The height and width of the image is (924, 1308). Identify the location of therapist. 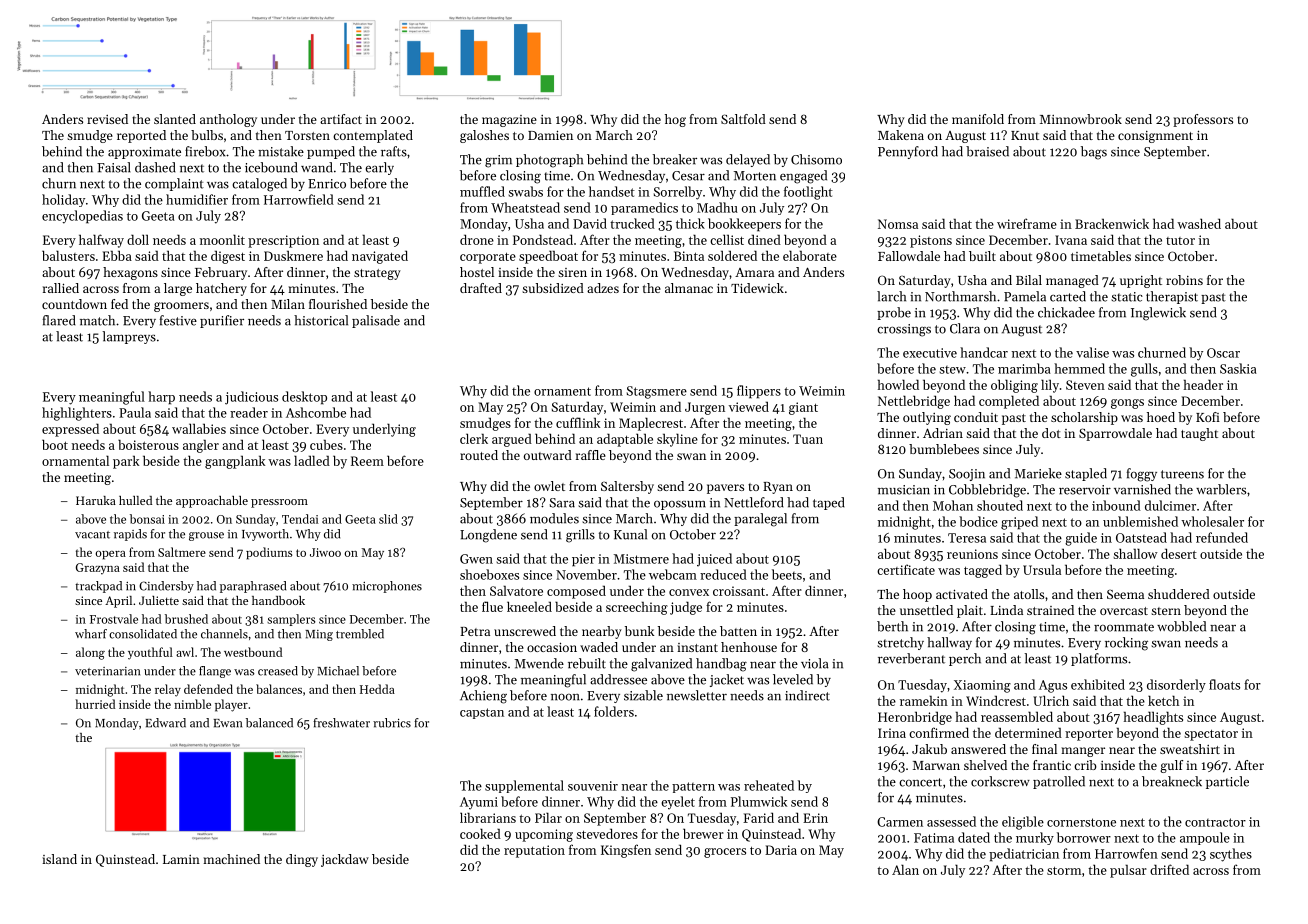
(1172, 297).
